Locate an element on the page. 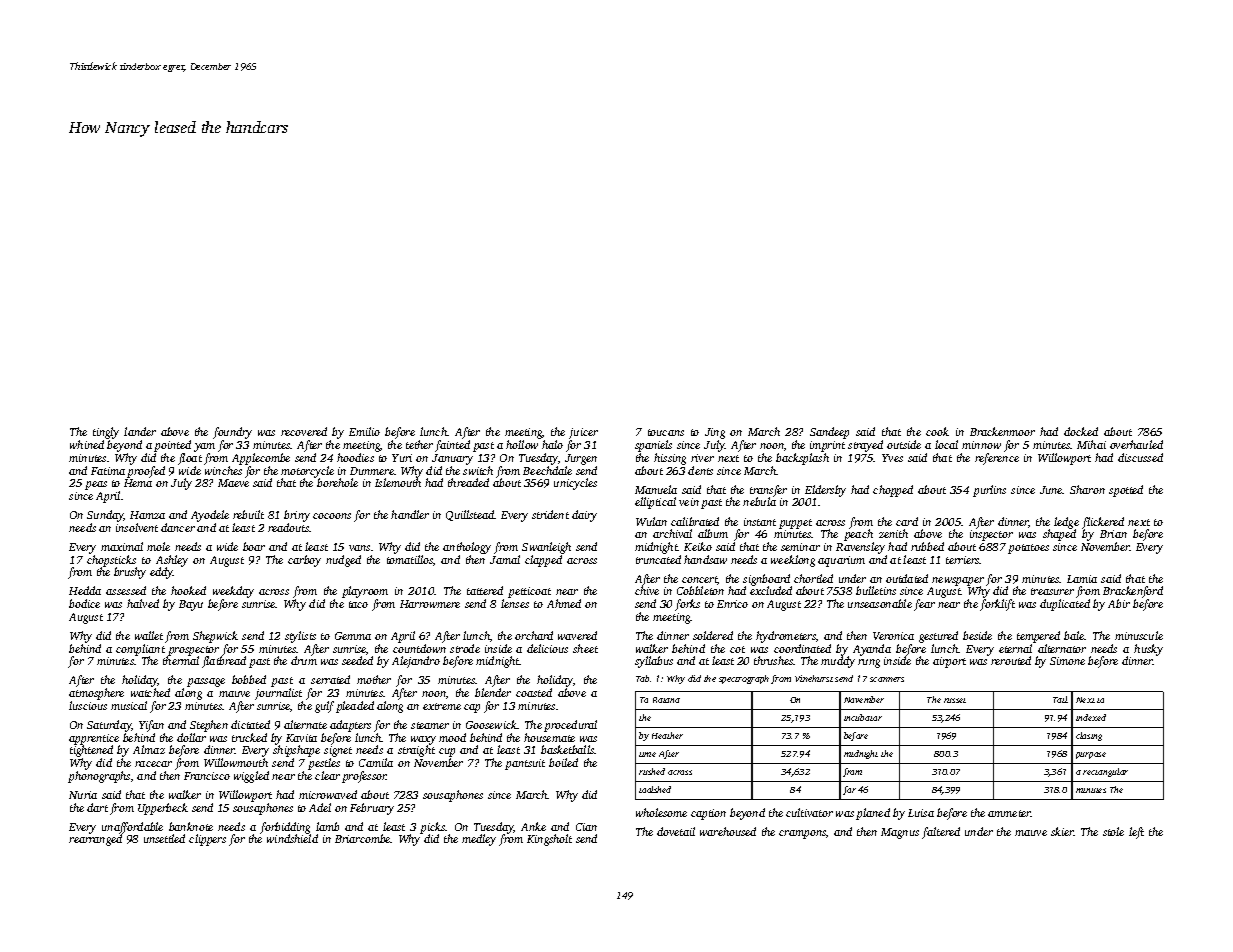 Image resolution: width=1233 pixels, height=952 pixels. skier is located at coordinates (1062, 831).
